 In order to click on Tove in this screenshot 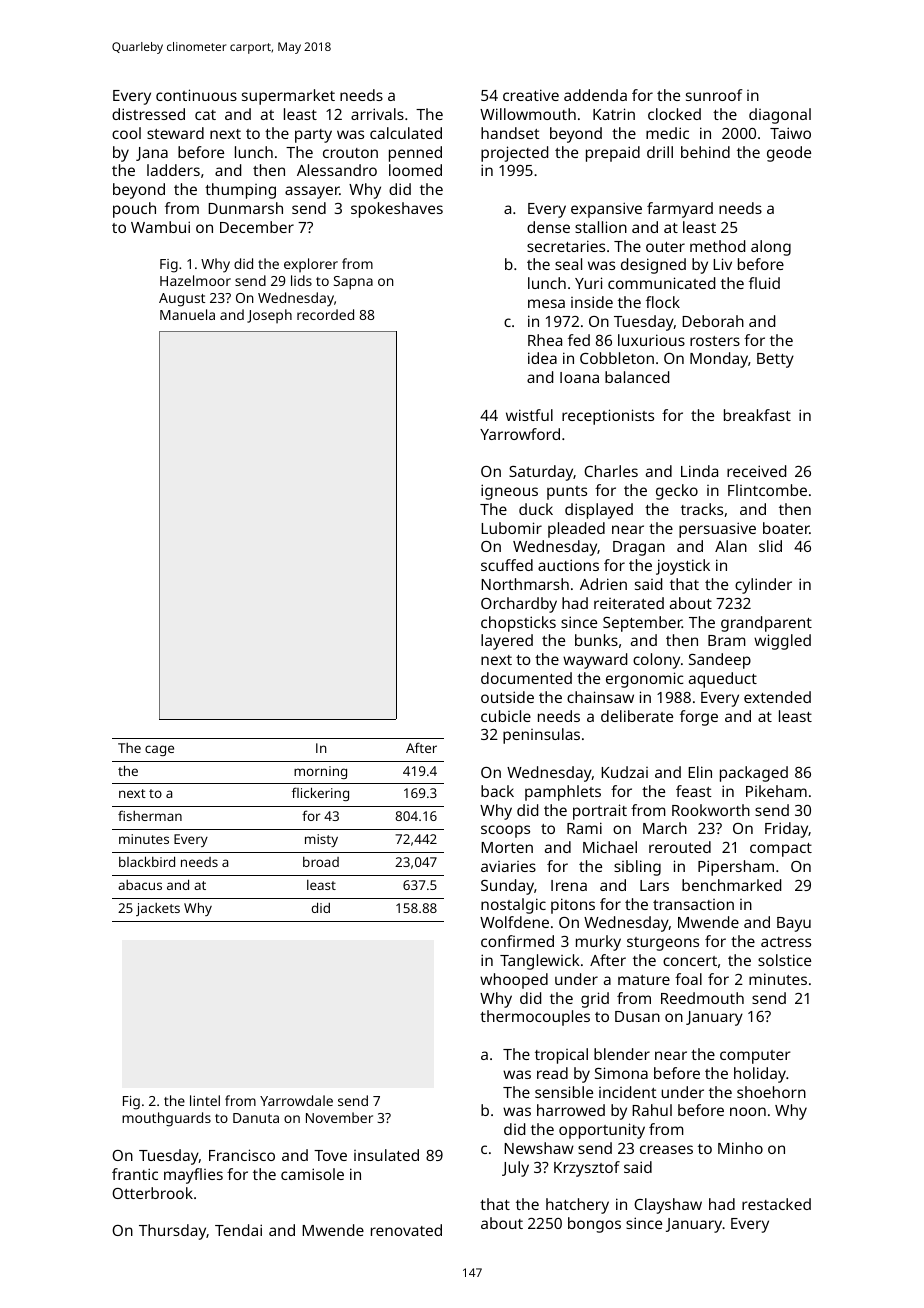, I will do `click(330, 1155)`.
